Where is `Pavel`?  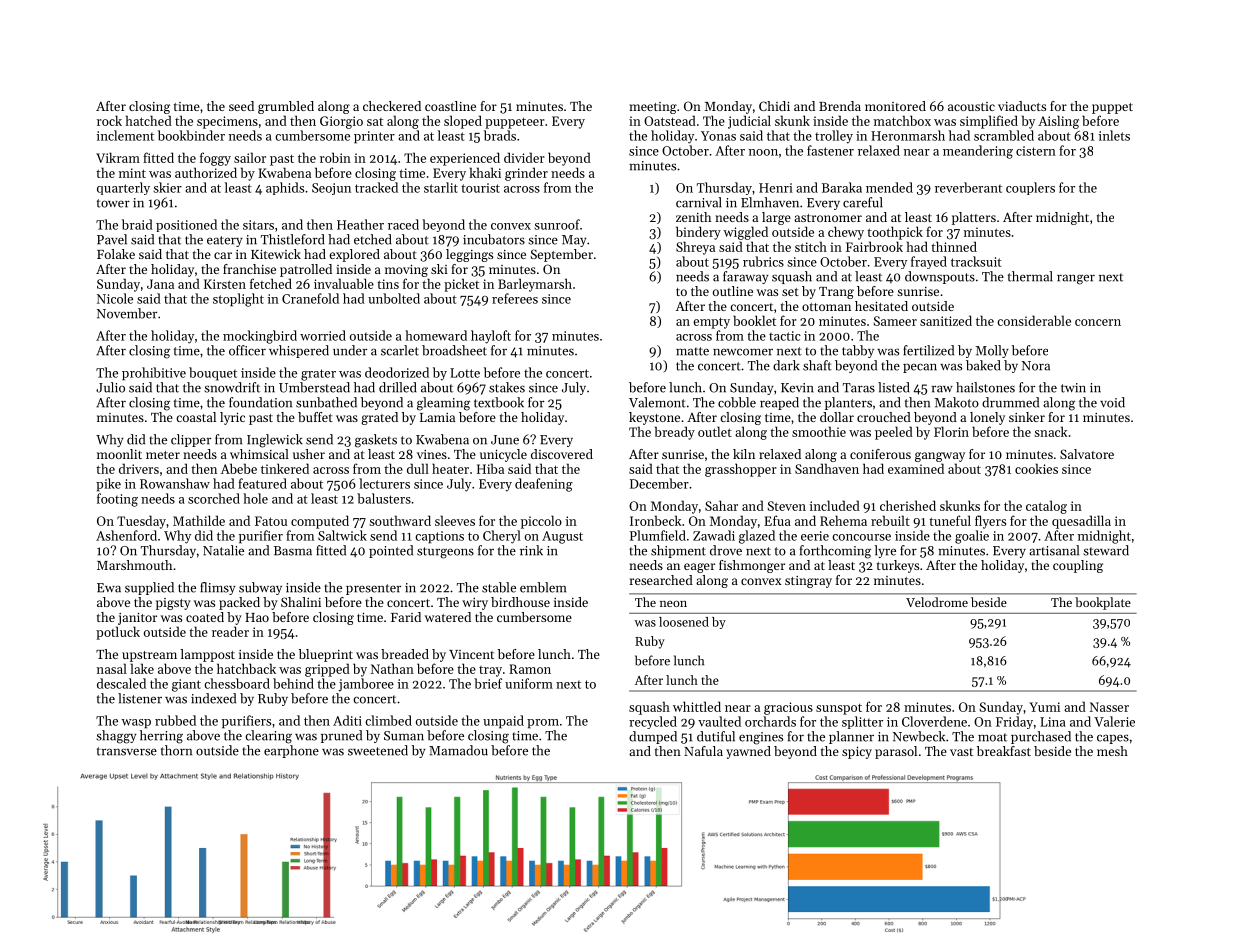 Pavel is located at coordinates (112, 239).
